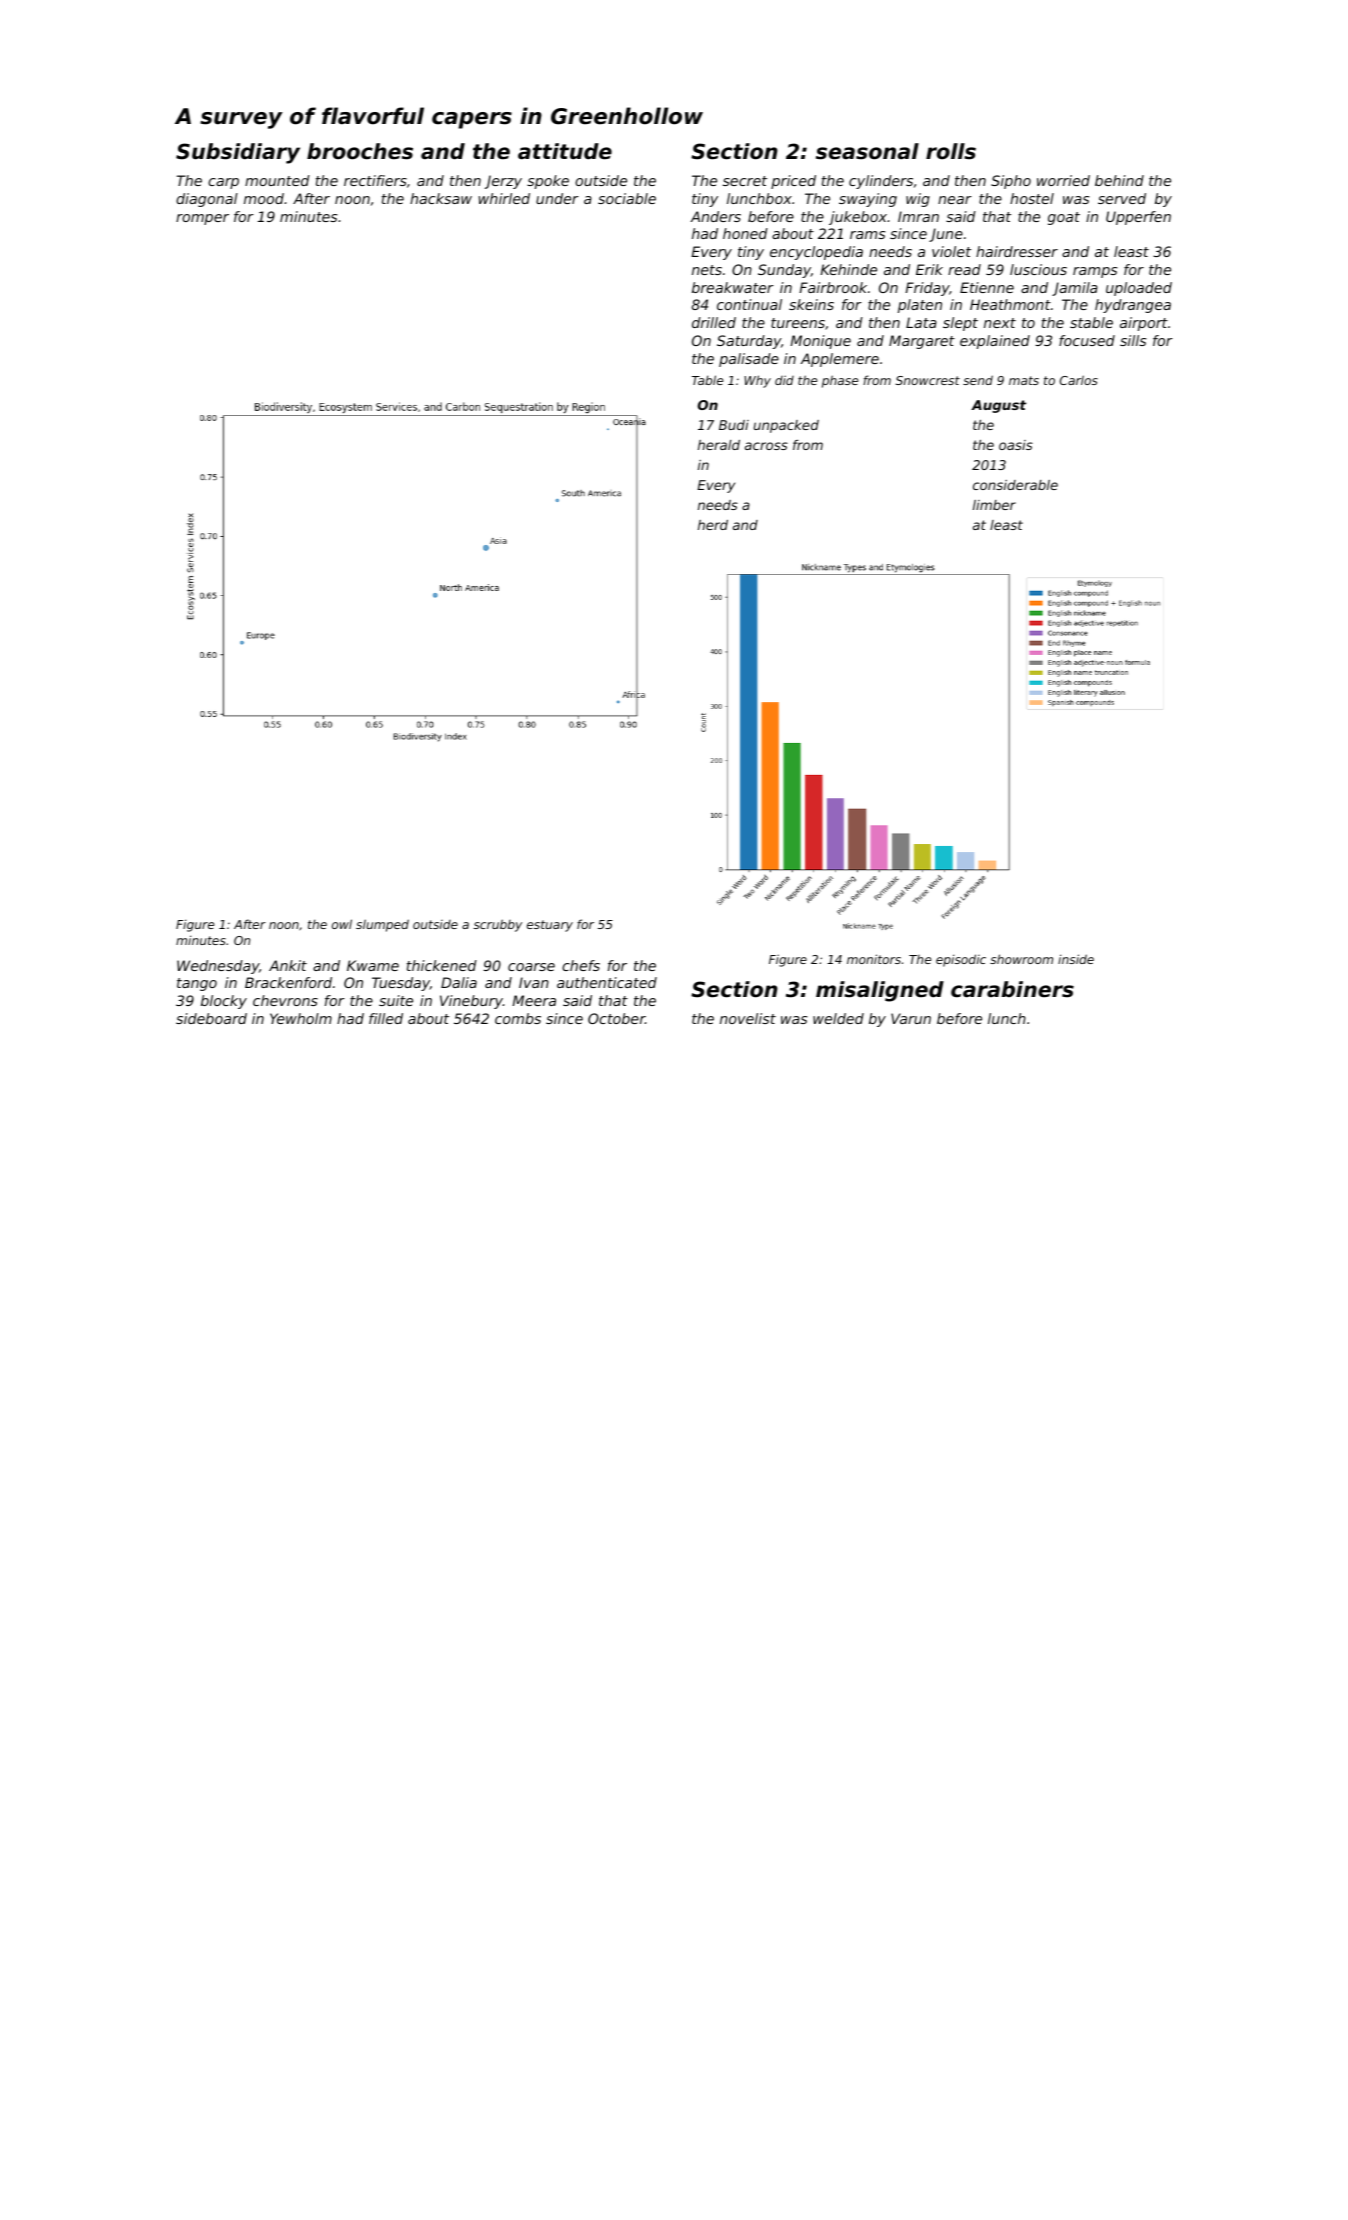 The image size is (1348, 2220). I want to click on estuary, so click(550, 926).
